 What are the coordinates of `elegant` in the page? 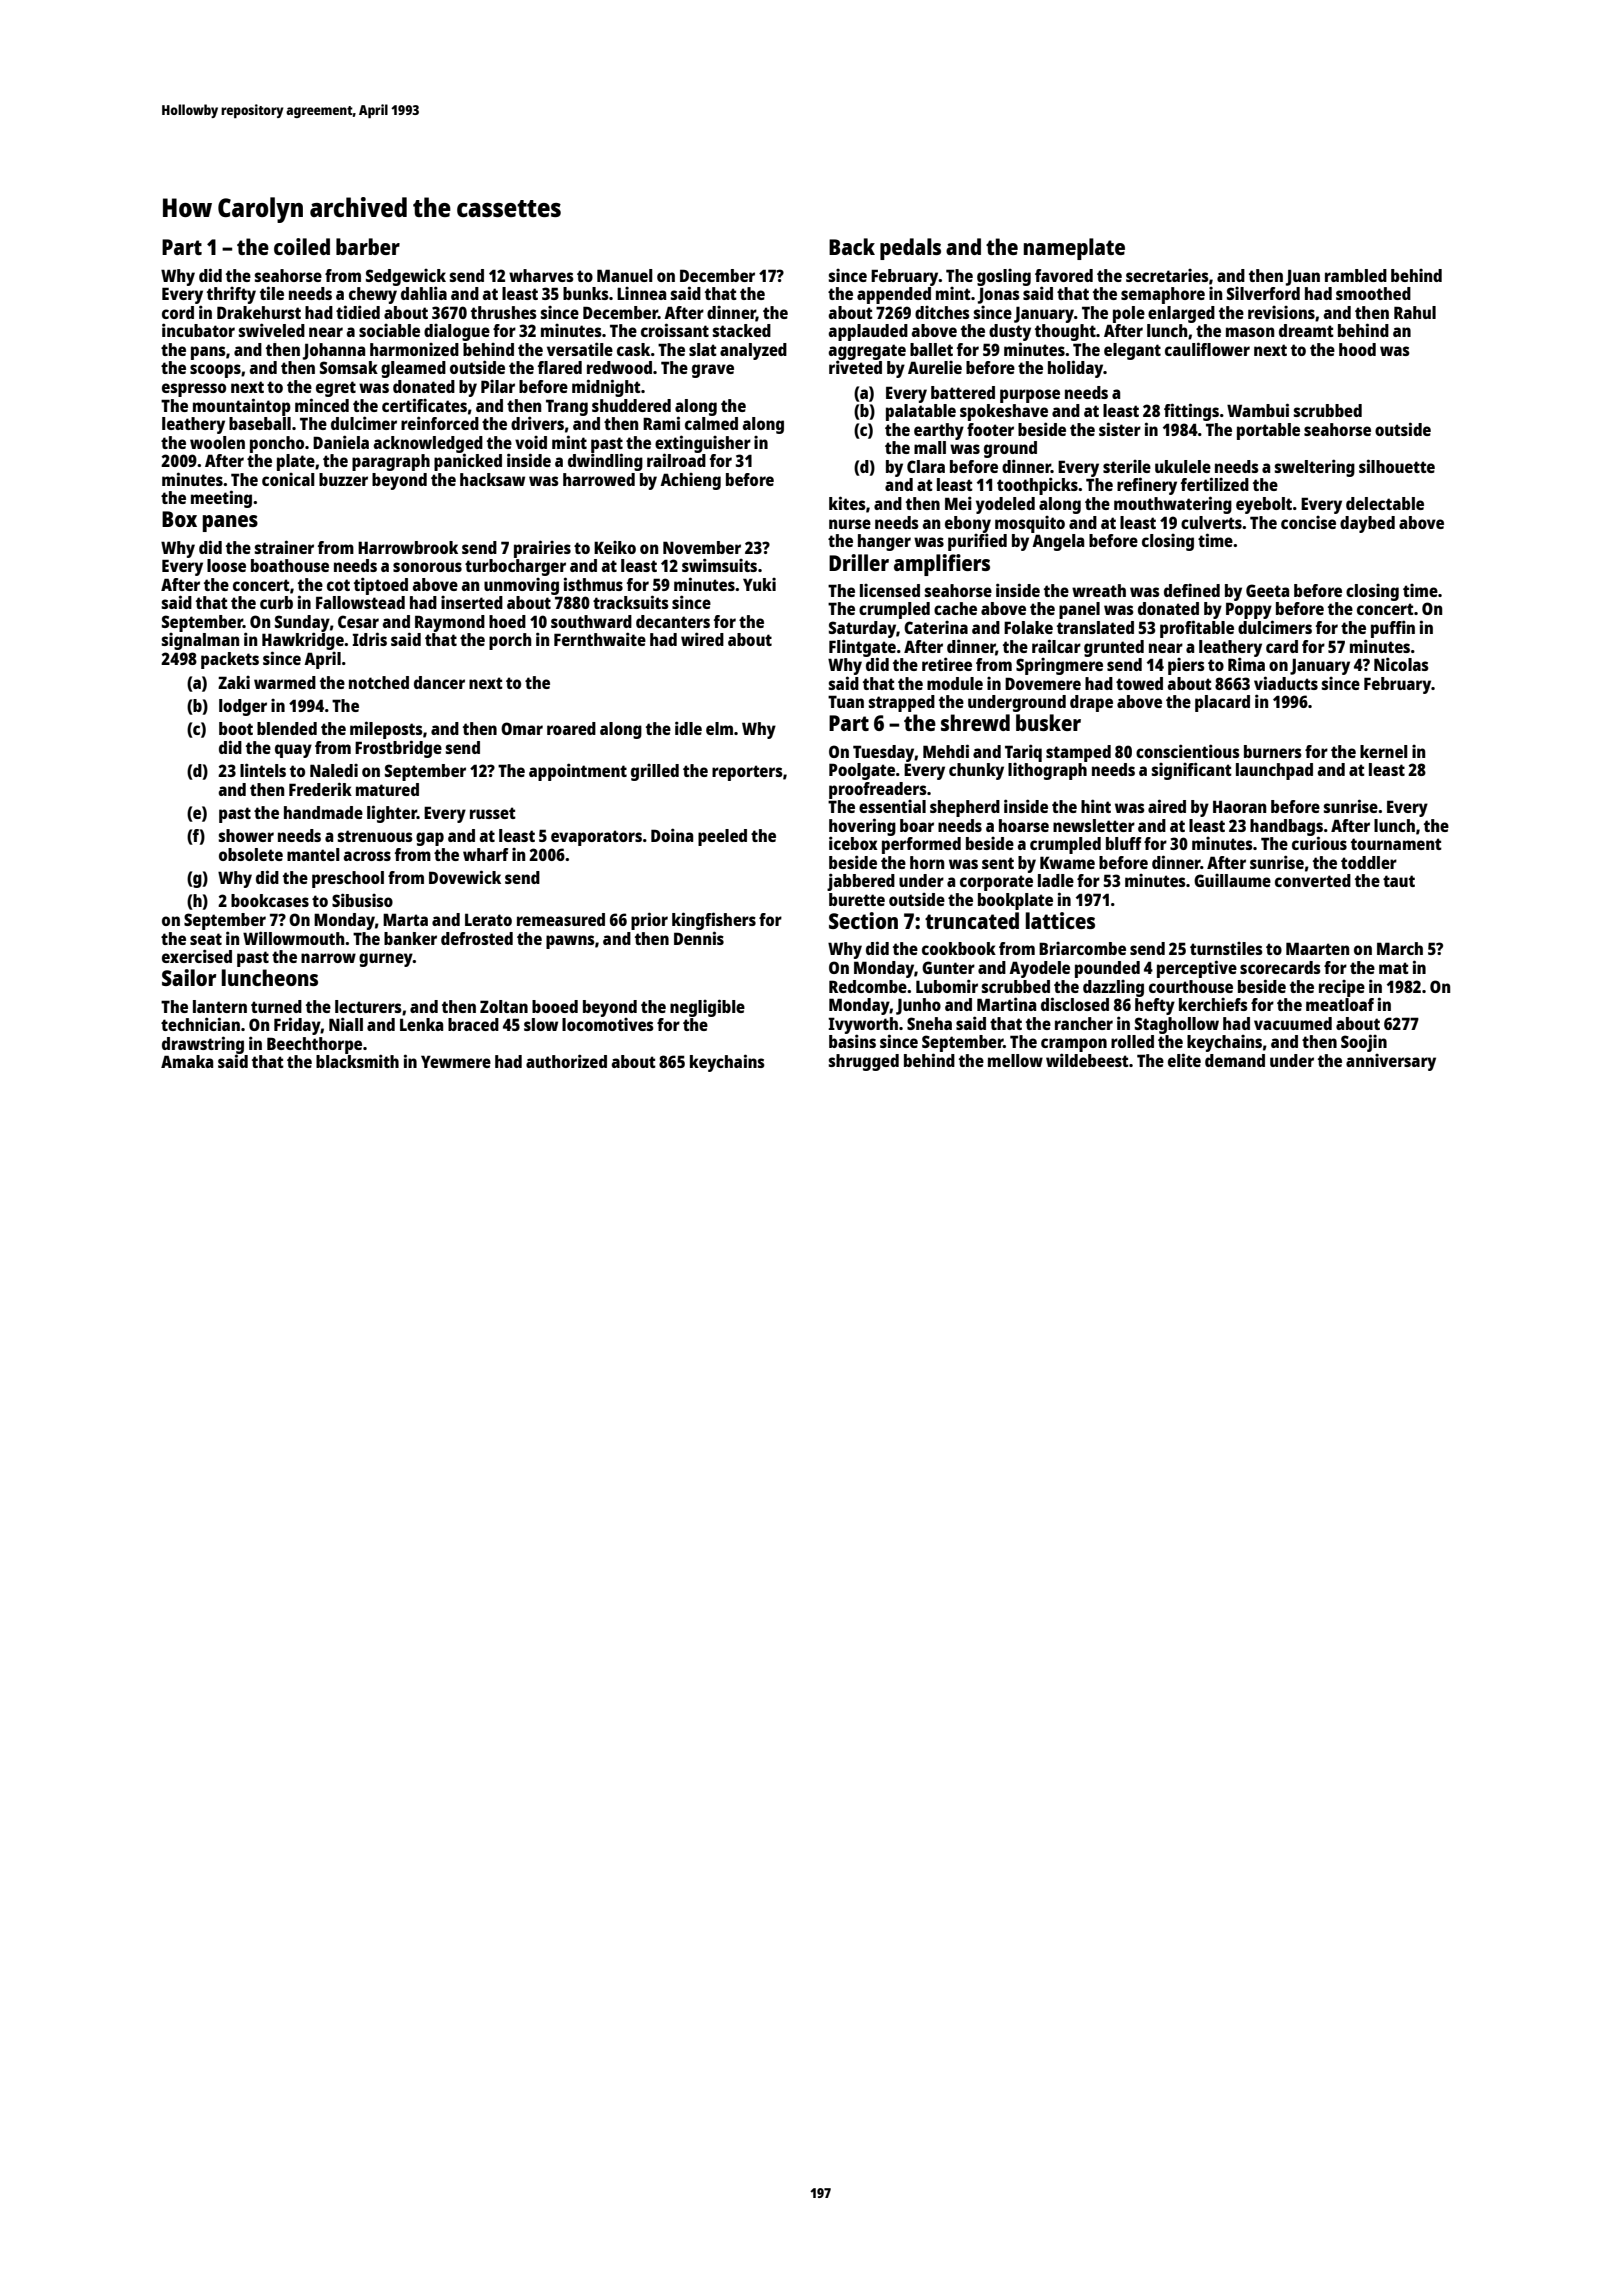 It's located at (1132, 351).
